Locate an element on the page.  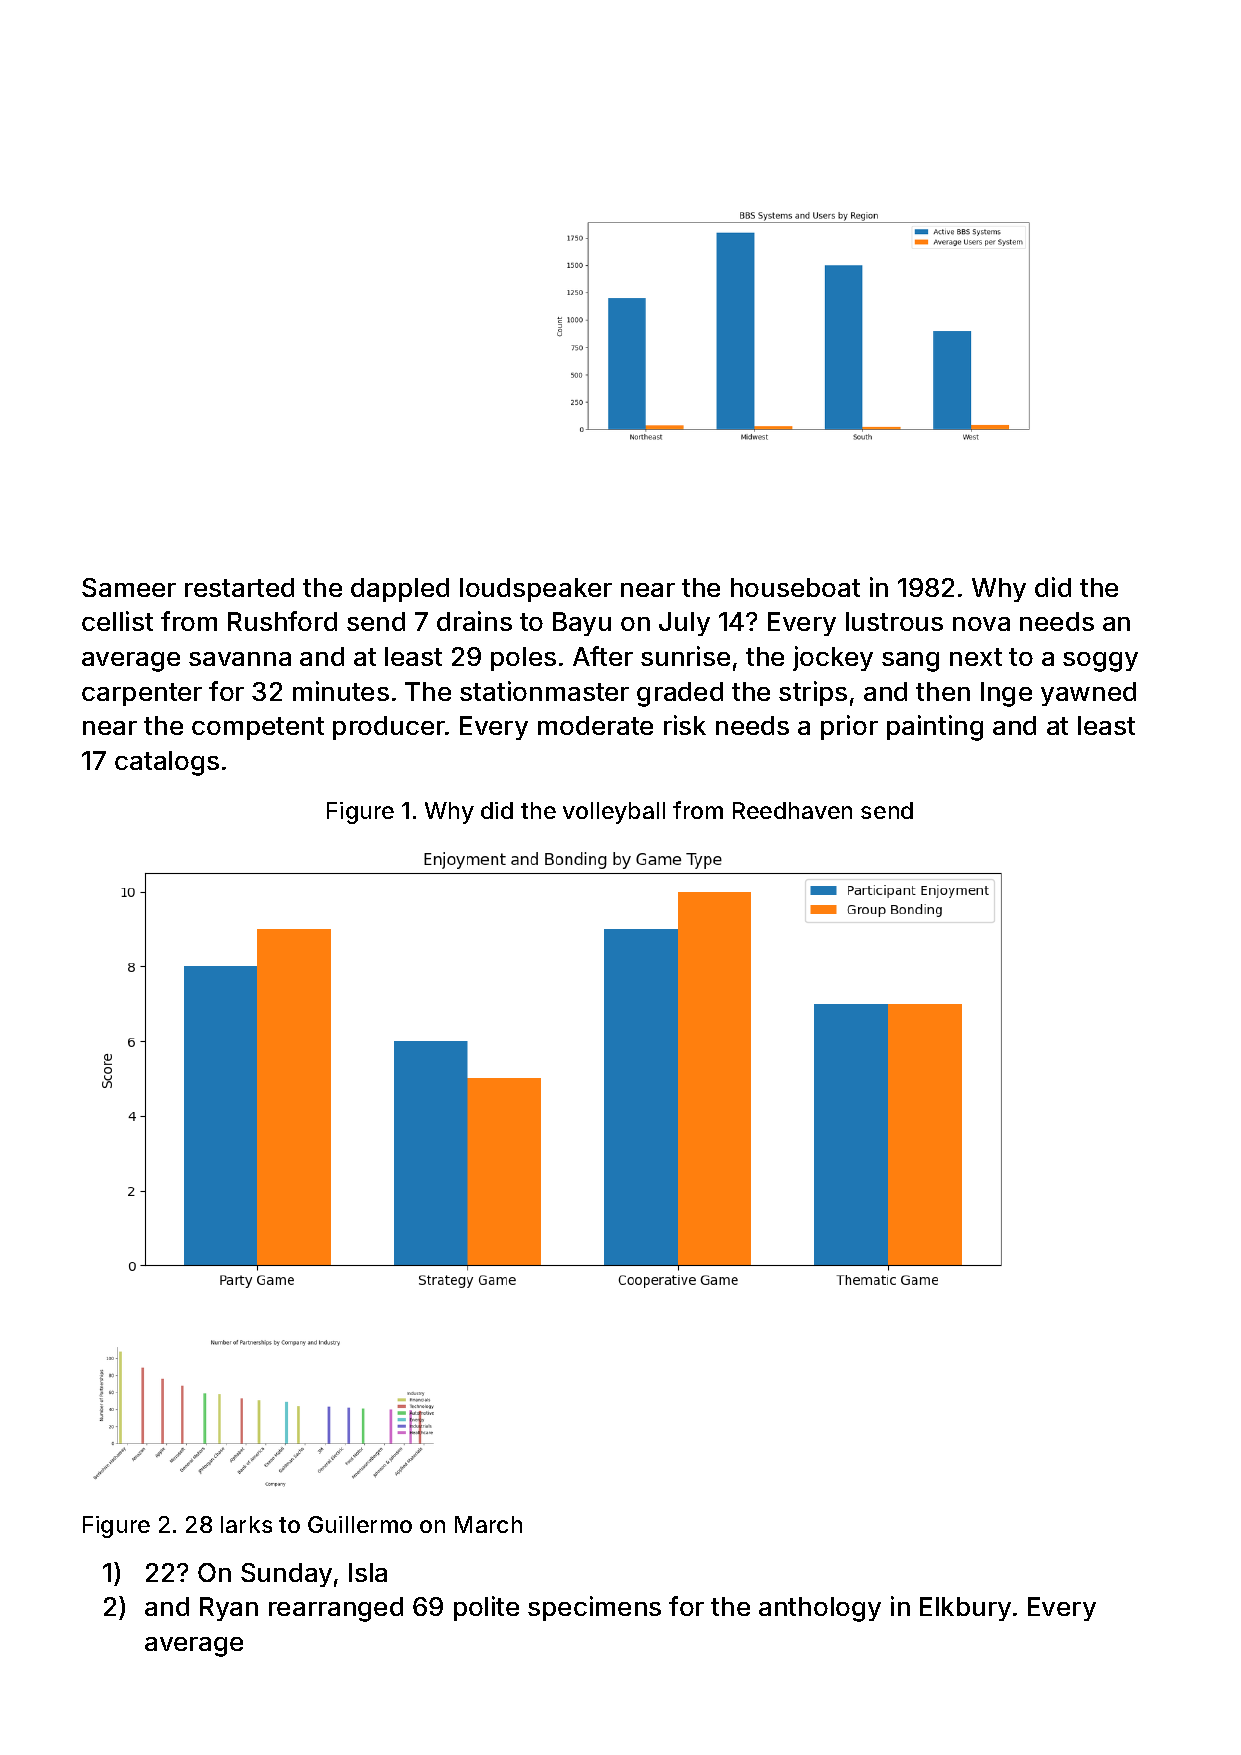
Sameer is located at coordinates (129, 587).
